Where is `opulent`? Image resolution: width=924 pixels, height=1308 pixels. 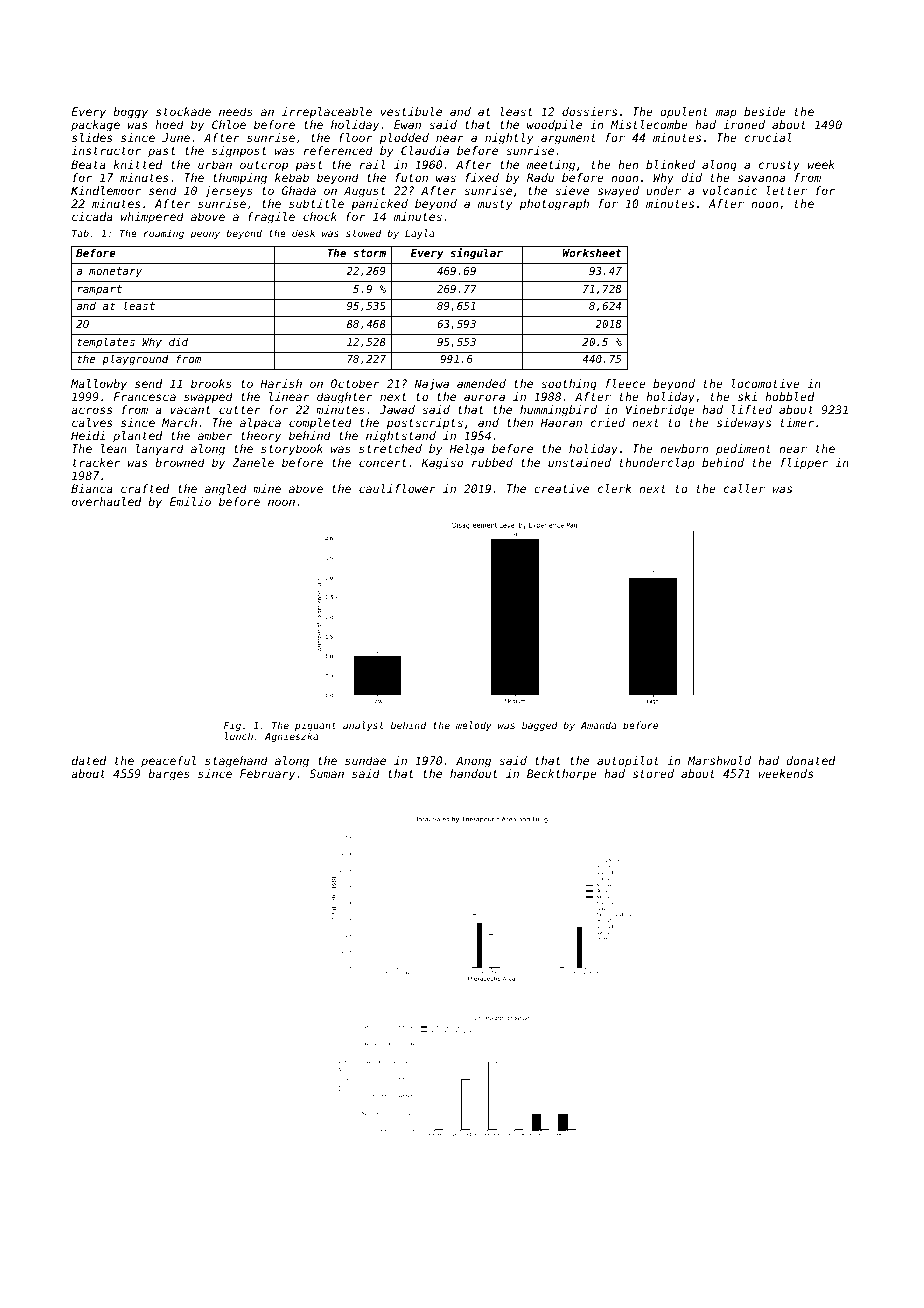 opulent is located at coordinates (684, 113).
